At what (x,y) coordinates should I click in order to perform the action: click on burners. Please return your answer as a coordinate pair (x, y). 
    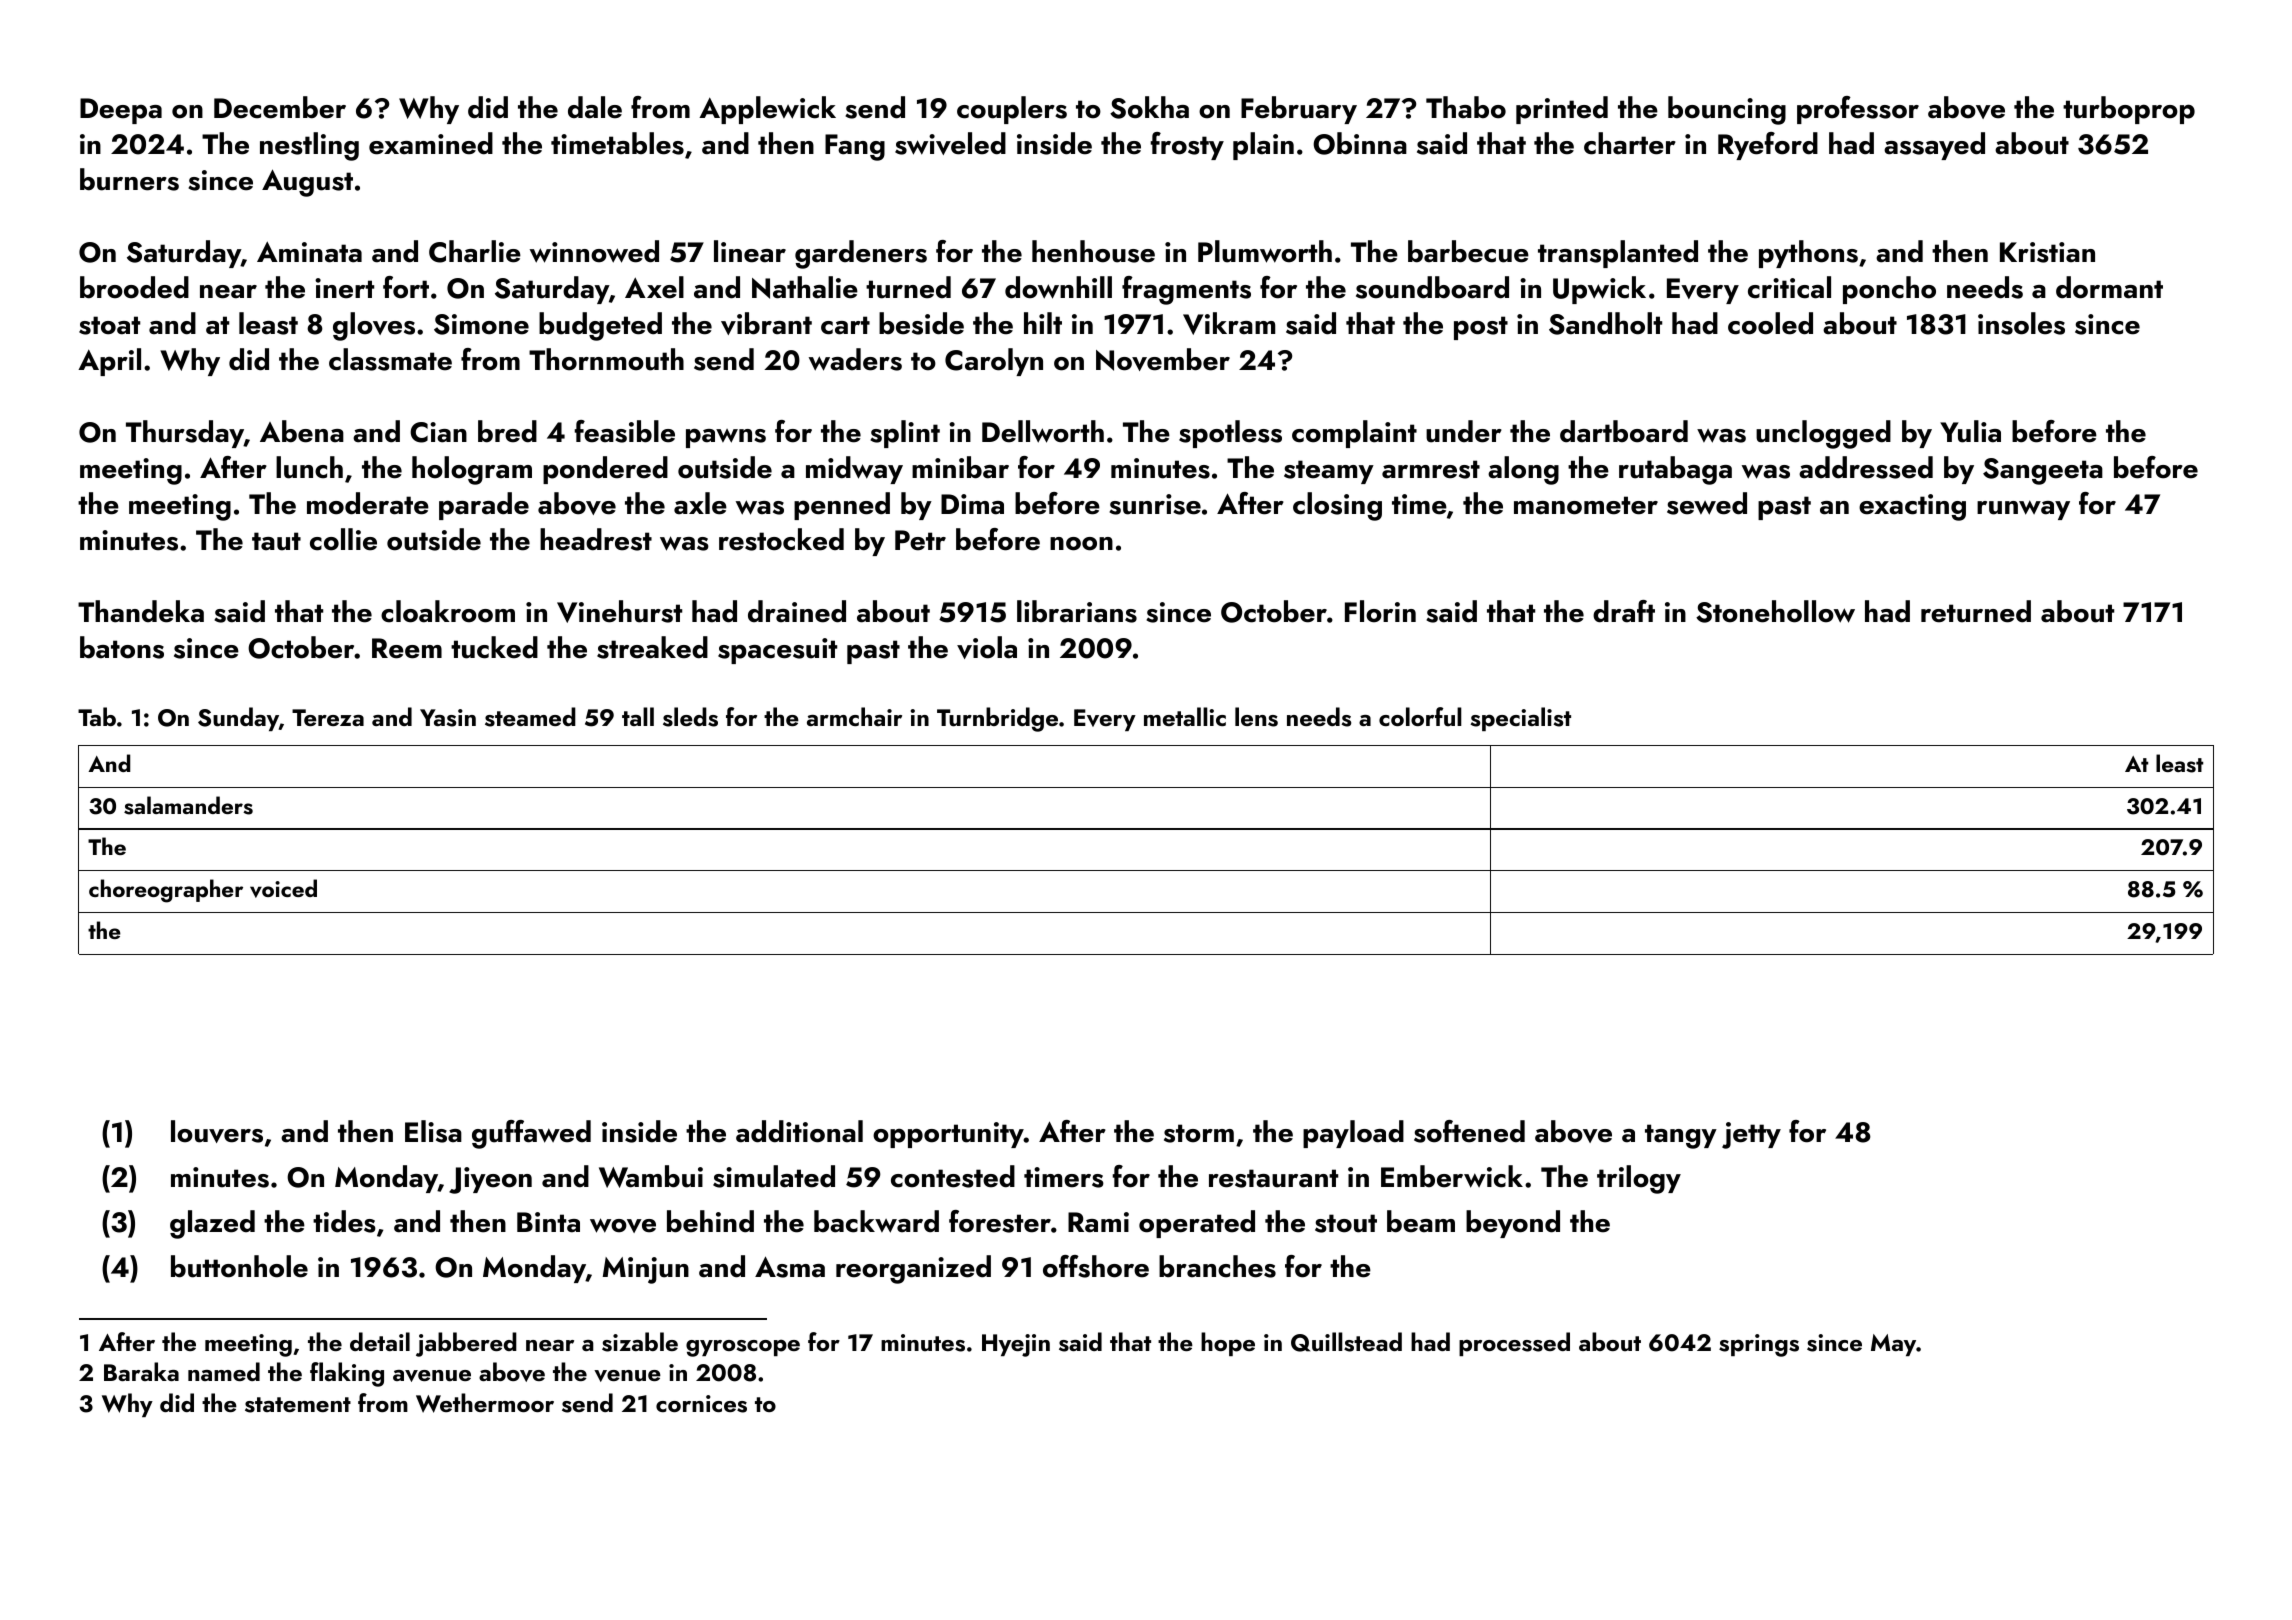
    Looking at the image, I should click on (129, 179).
